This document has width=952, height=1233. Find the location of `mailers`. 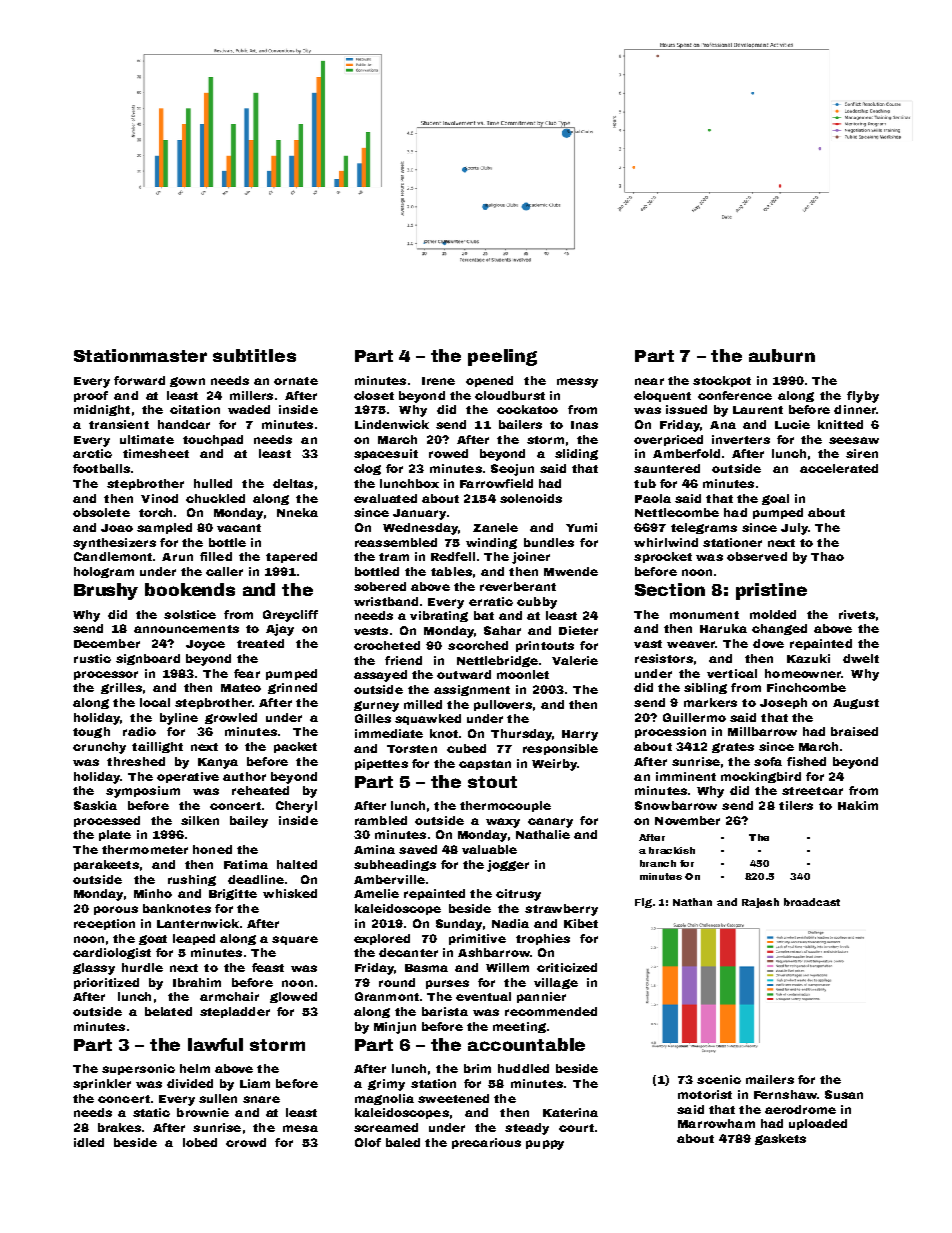

mailers is located at coordinates (770, 1079).
